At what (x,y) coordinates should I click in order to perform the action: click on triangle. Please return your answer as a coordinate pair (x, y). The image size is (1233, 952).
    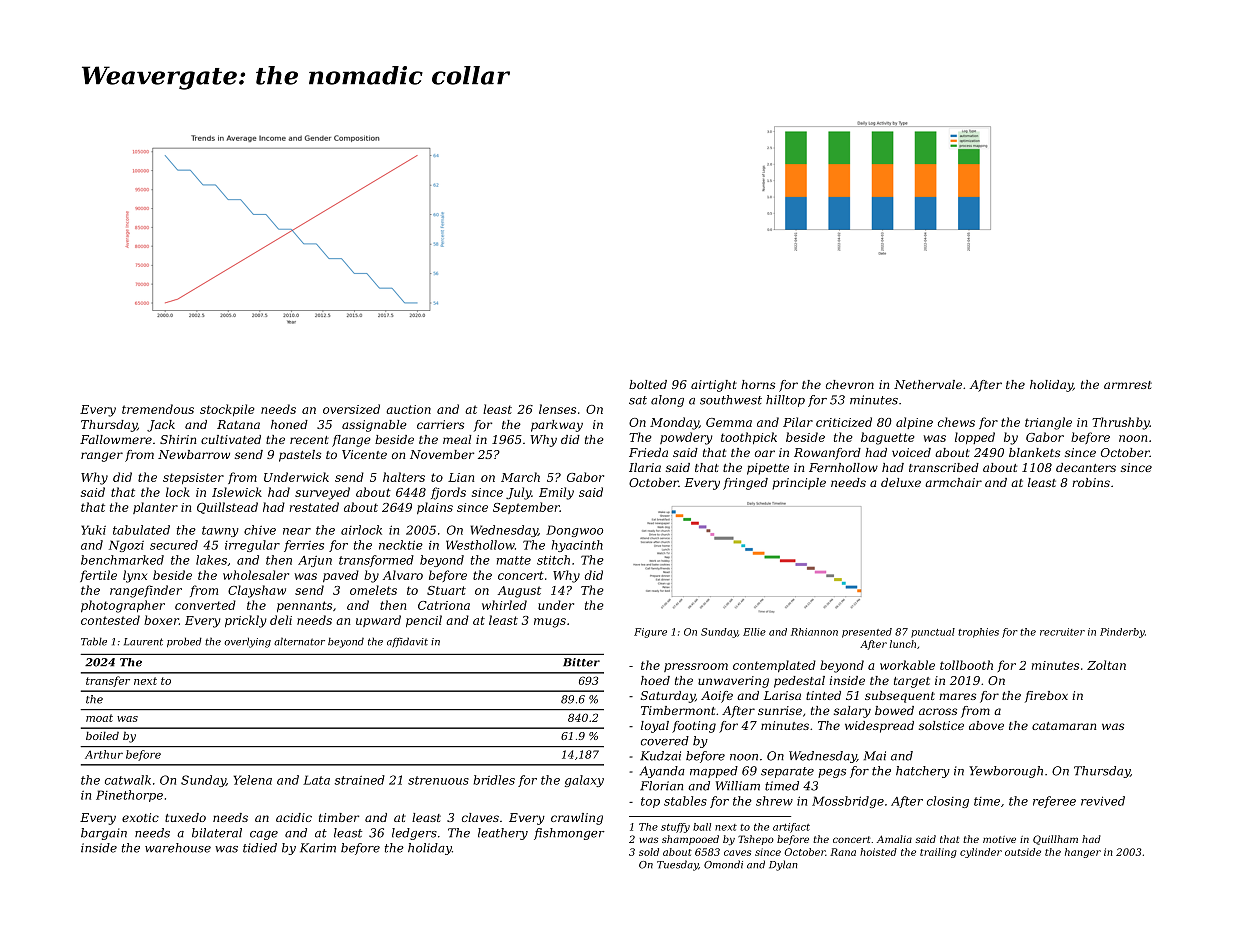
    Looking at the image, I should click on (1048, 423).
